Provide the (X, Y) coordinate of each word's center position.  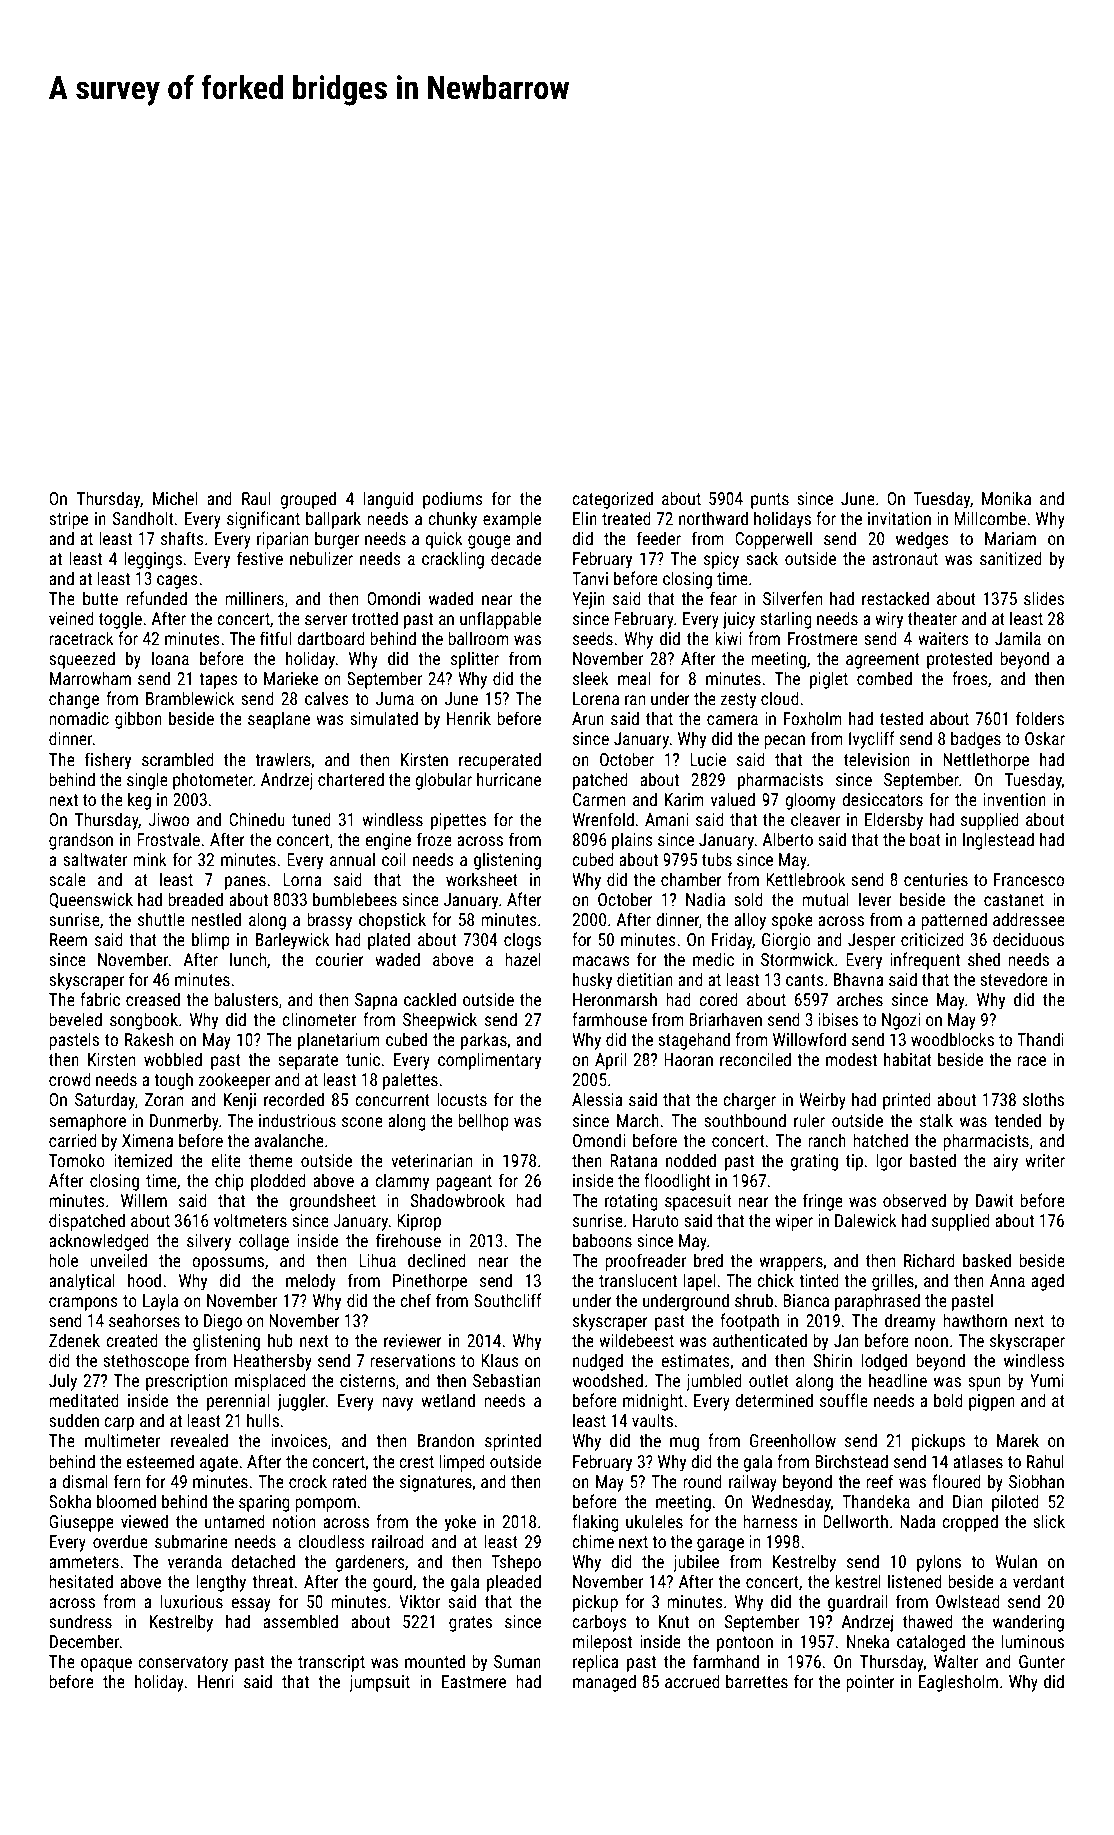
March (638, 1120)
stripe (68, 520)
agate (219, 1464)
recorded (294, 1099)
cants (805, 980)
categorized (612, 500)
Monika (1006, 498)
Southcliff (508, 1300)
